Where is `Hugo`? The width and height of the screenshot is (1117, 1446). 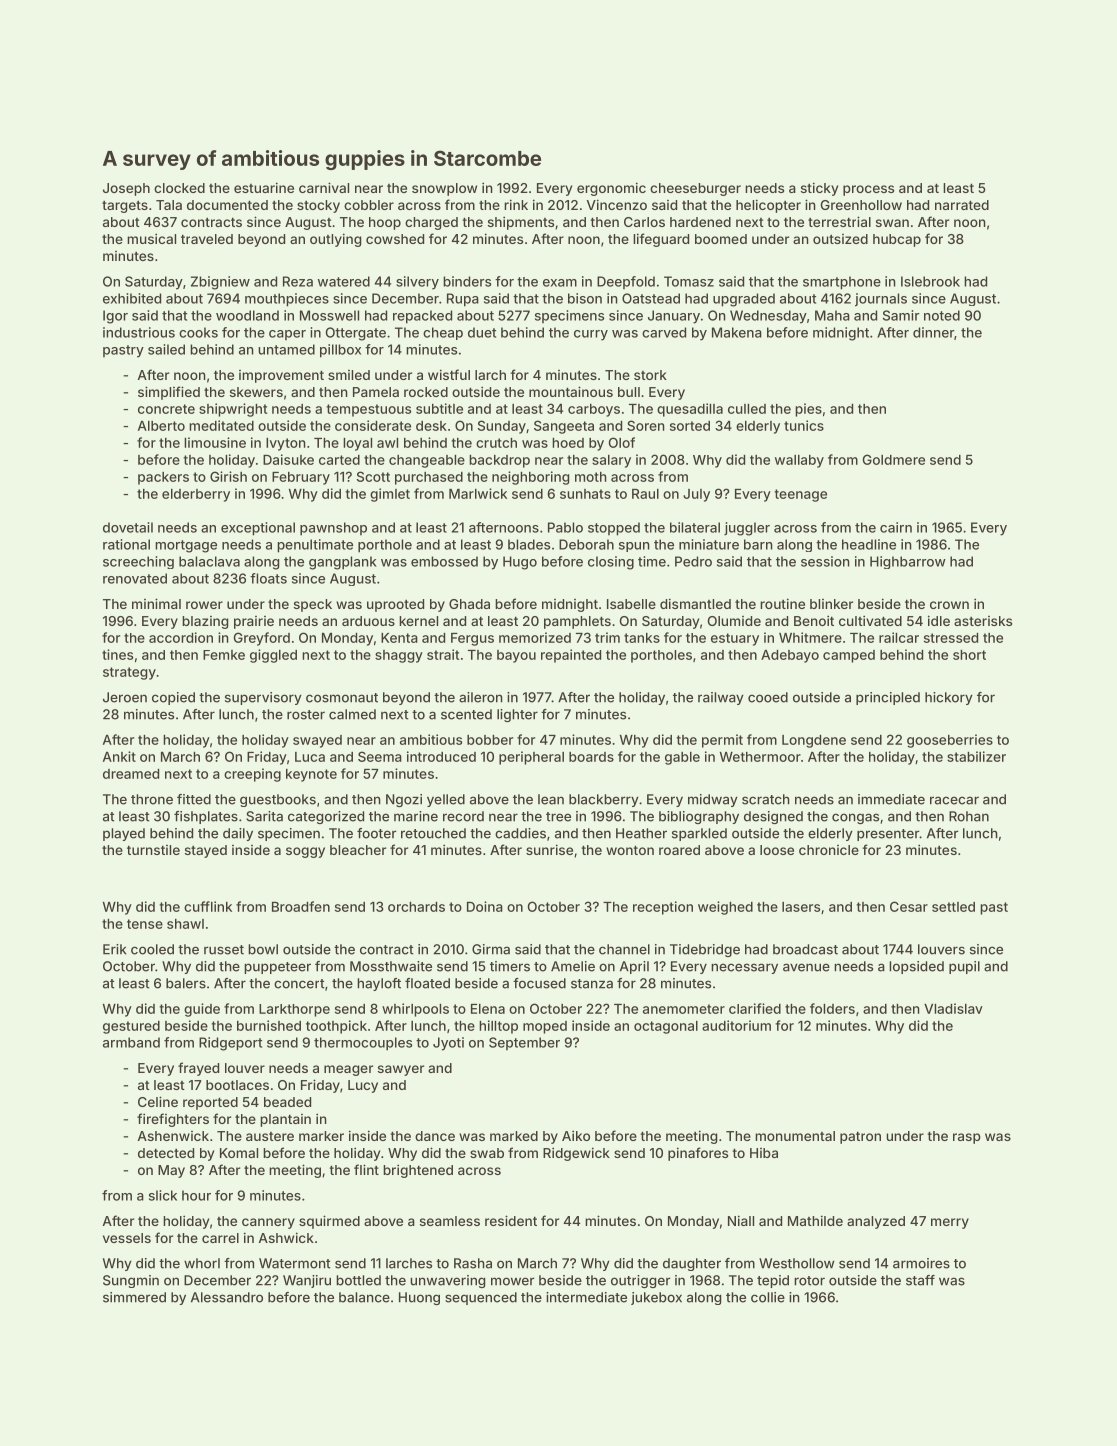 Hugo is located at coordinates (520, 563).
